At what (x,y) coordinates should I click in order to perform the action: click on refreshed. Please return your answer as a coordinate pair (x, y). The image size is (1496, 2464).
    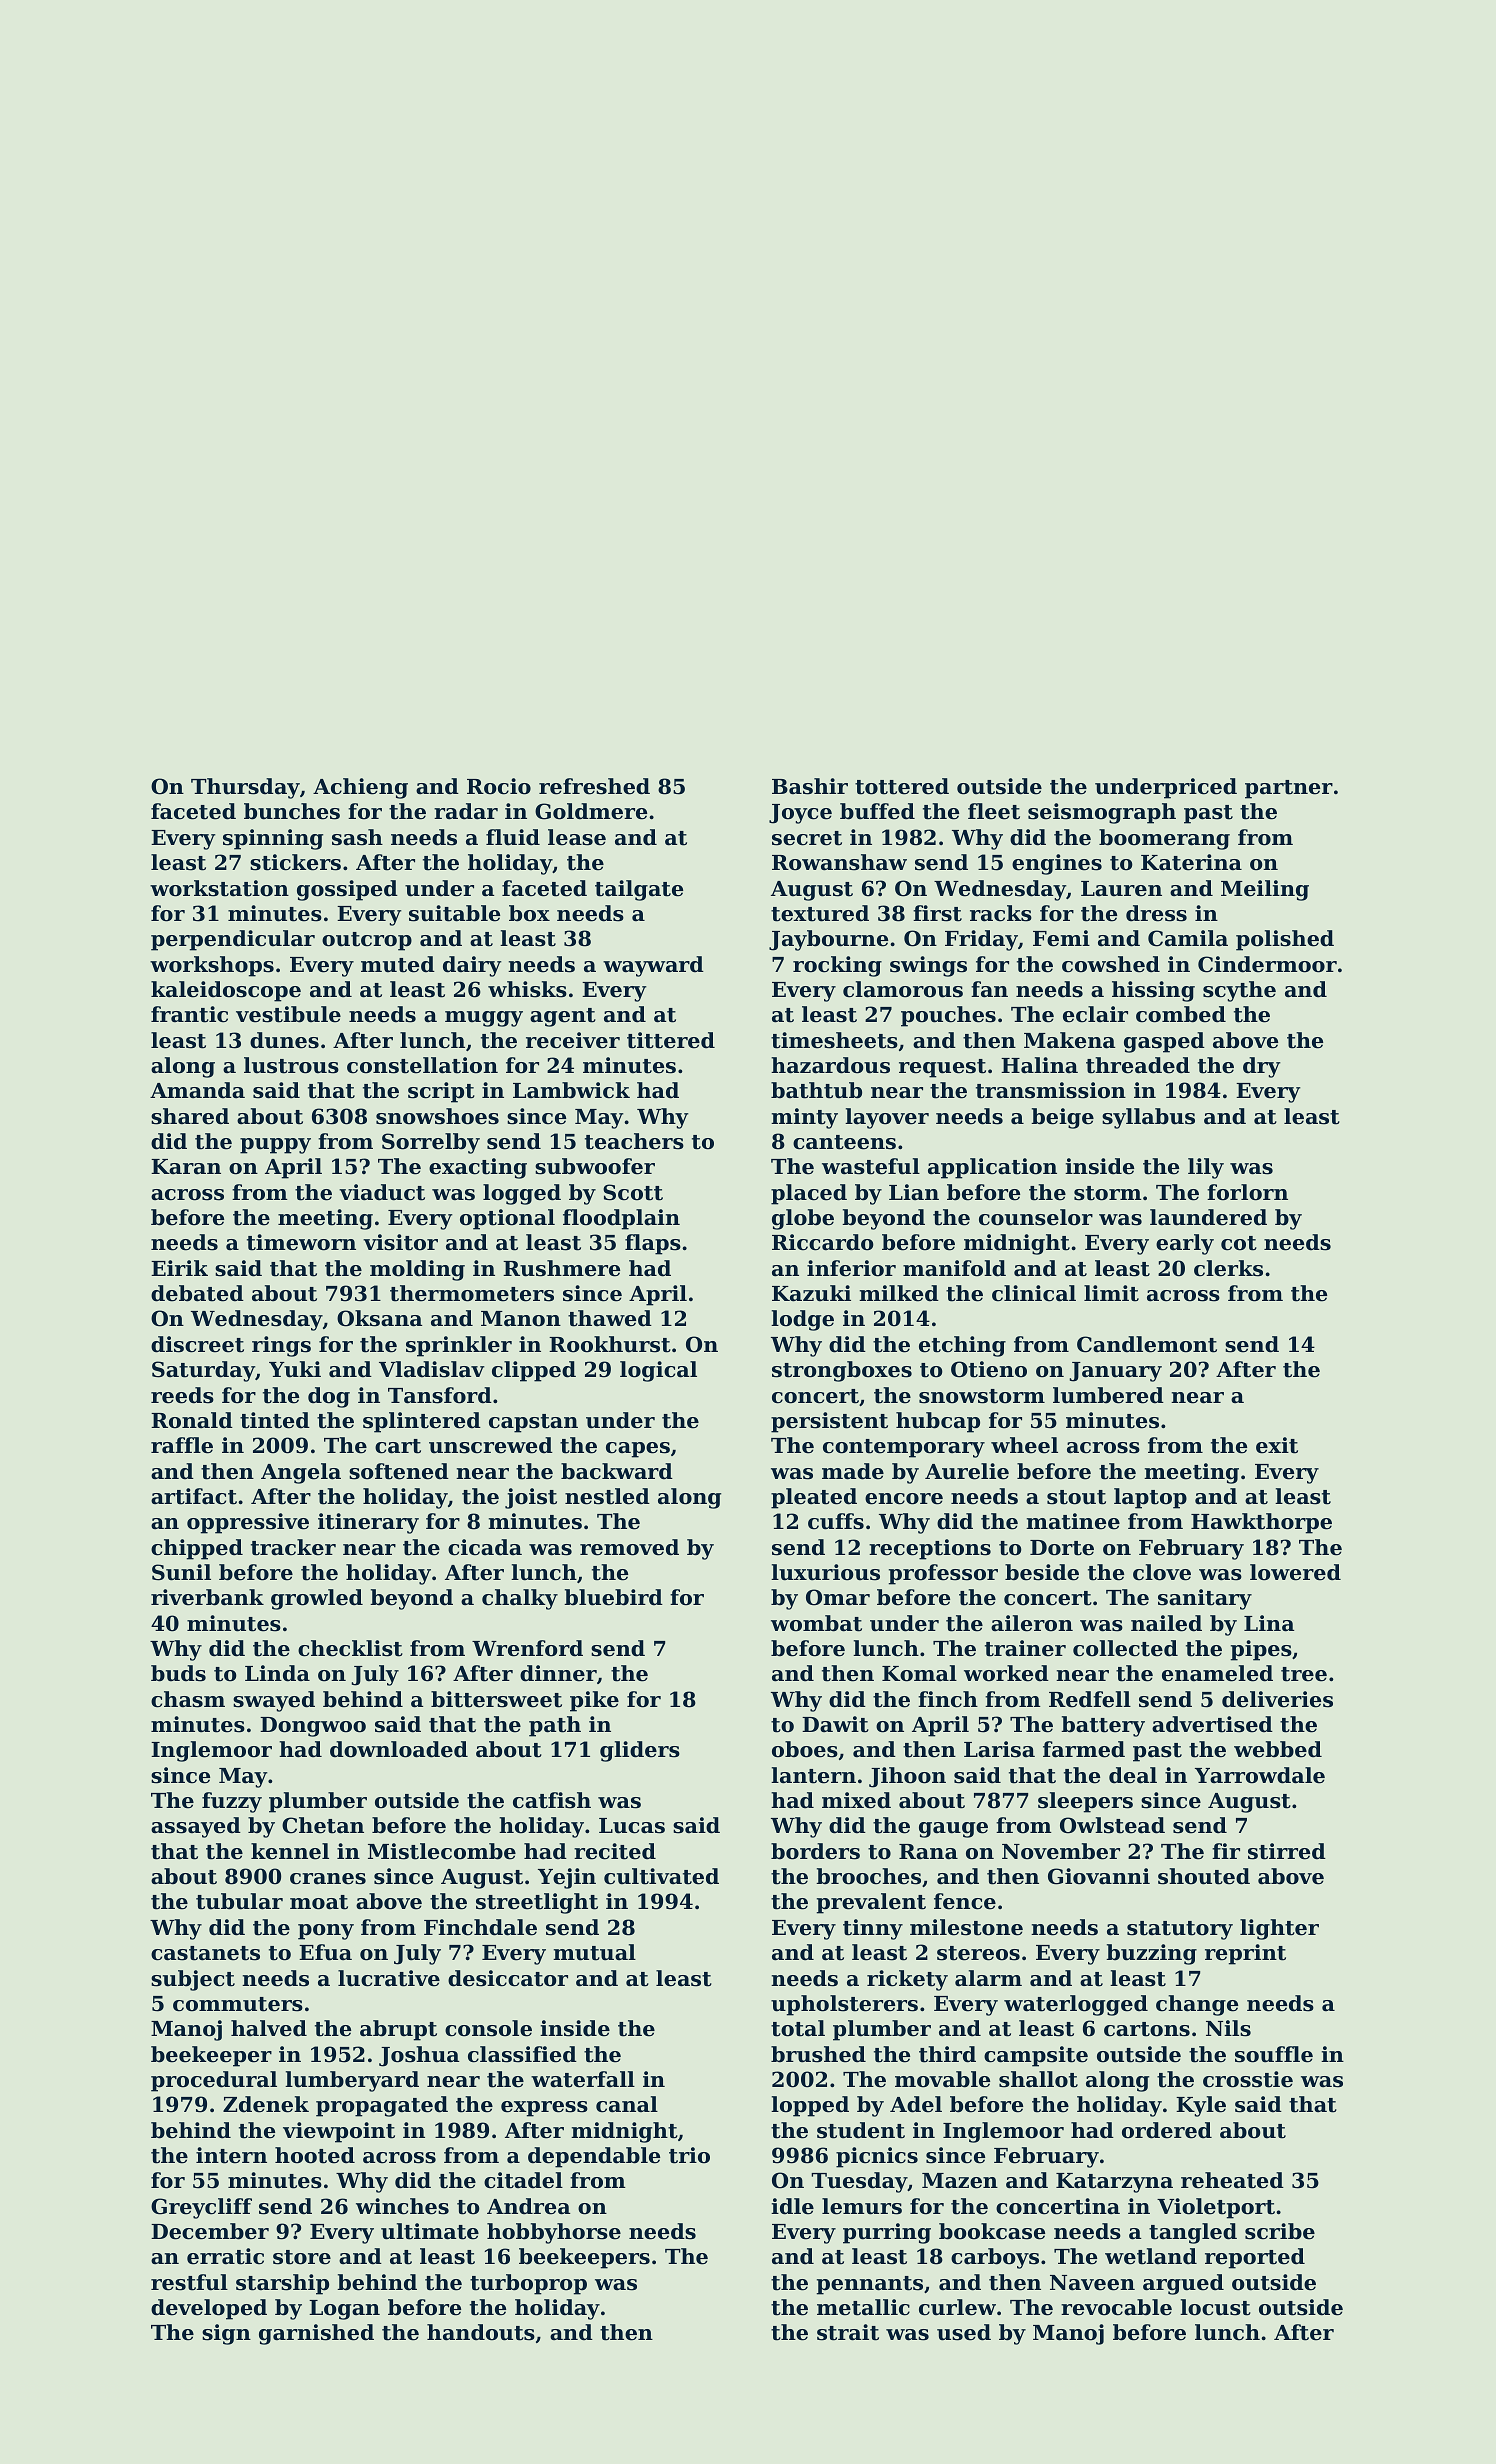
    Looking at the image, I should click on (594, 786).
